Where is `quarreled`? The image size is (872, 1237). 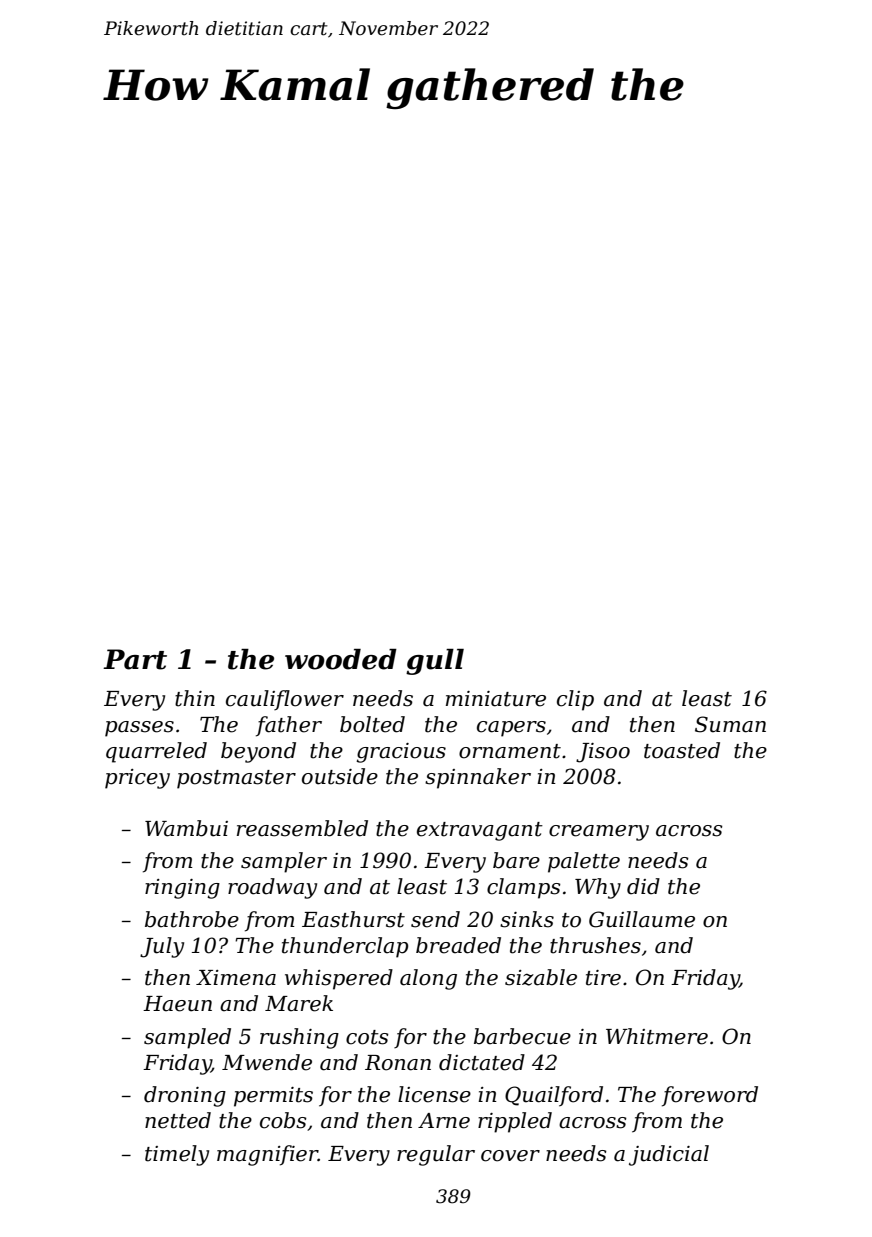
quarreled is located at coordinates (156, 752).
